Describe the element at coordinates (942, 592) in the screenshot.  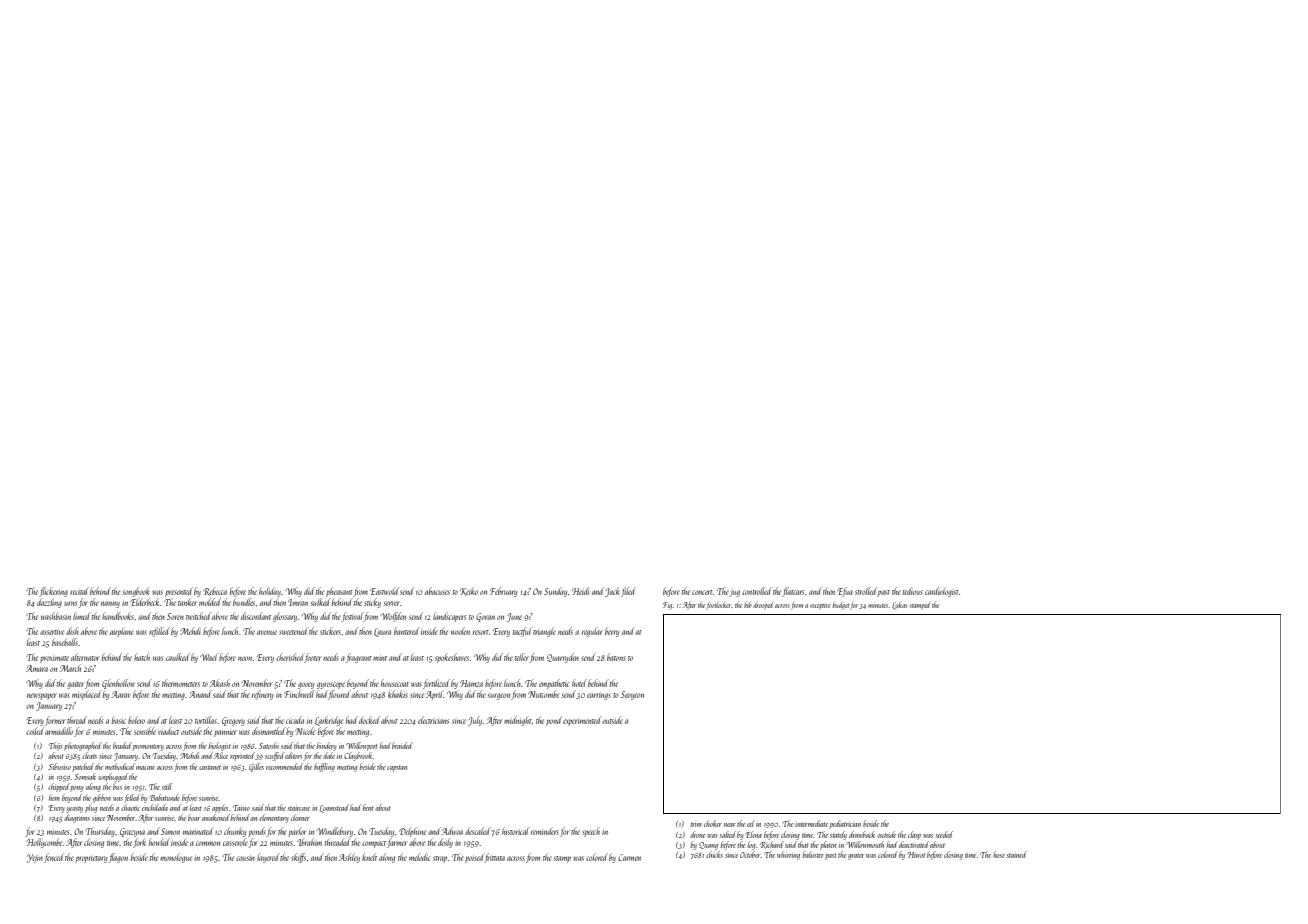
I see `cardiologist` at that location.
